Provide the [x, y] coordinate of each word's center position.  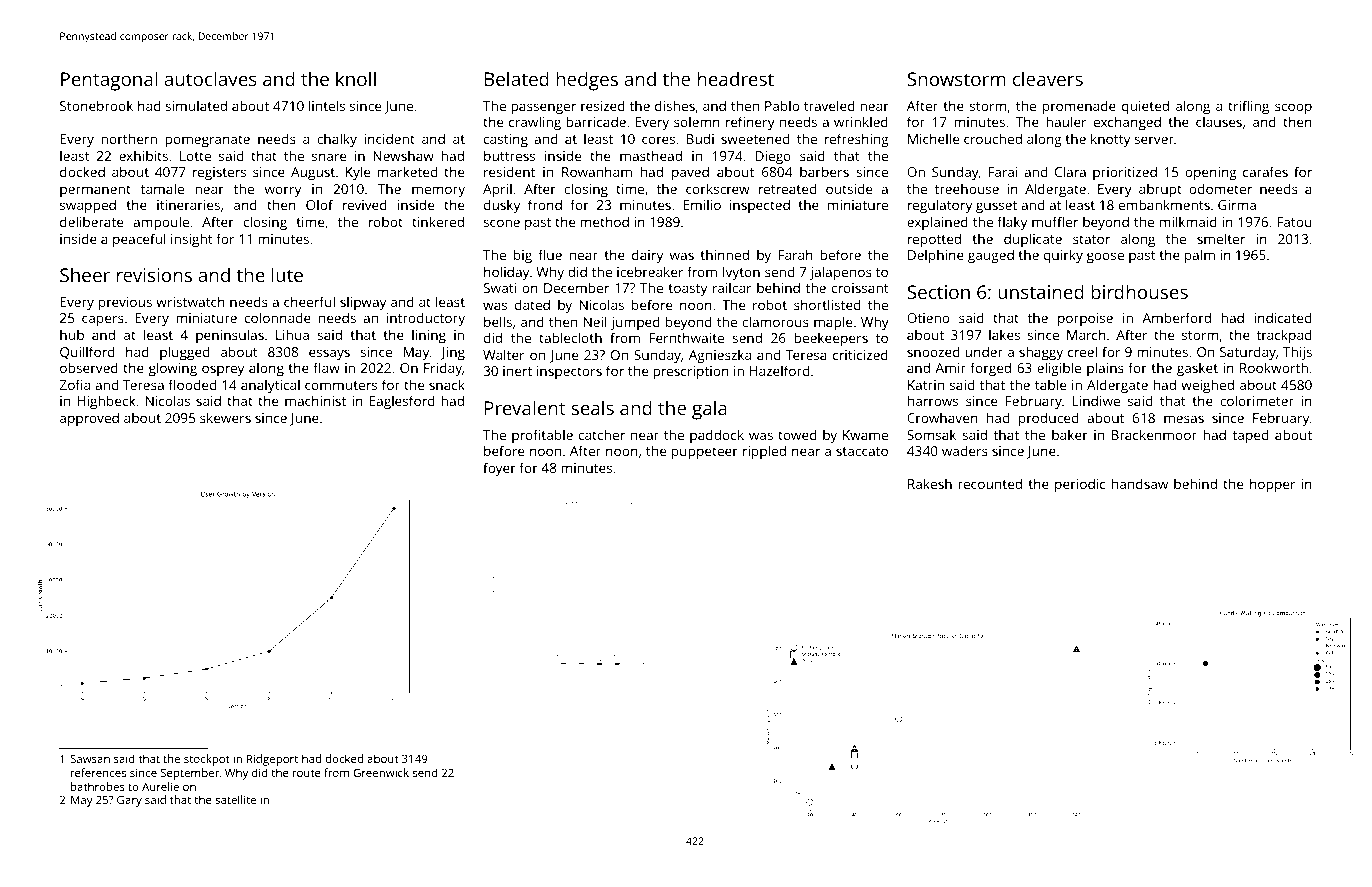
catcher [602, 434]
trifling [1248, 107]
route [307, 773]
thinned [724, 254]
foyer [499, 469]
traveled [829, 105]
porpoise [1085, 319]
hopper [1272, 485]
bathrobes [98, 786]
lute [287, 274]
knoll [356, 78]
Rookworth [1274, 367]
